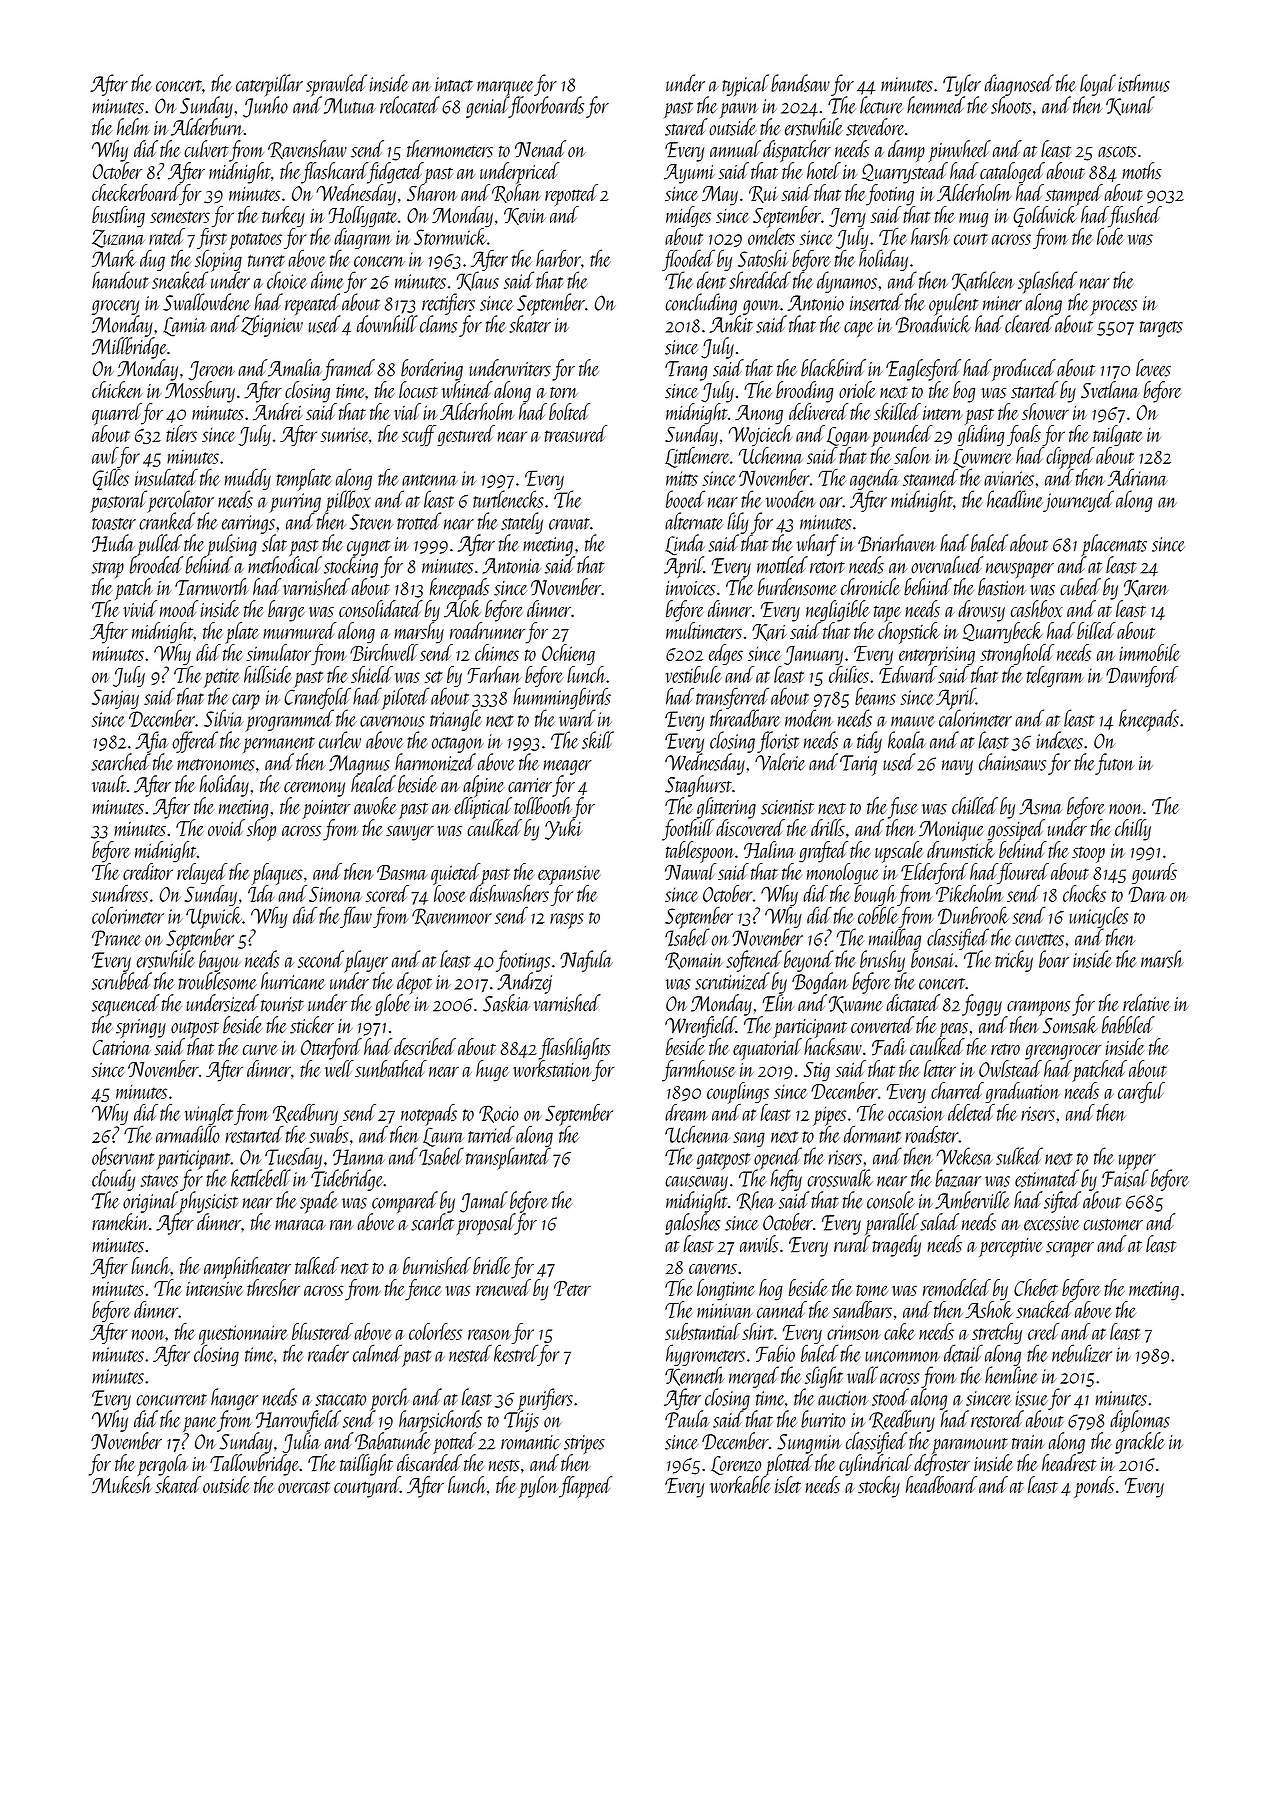  I want to click on vivid, so click(140, 608).
